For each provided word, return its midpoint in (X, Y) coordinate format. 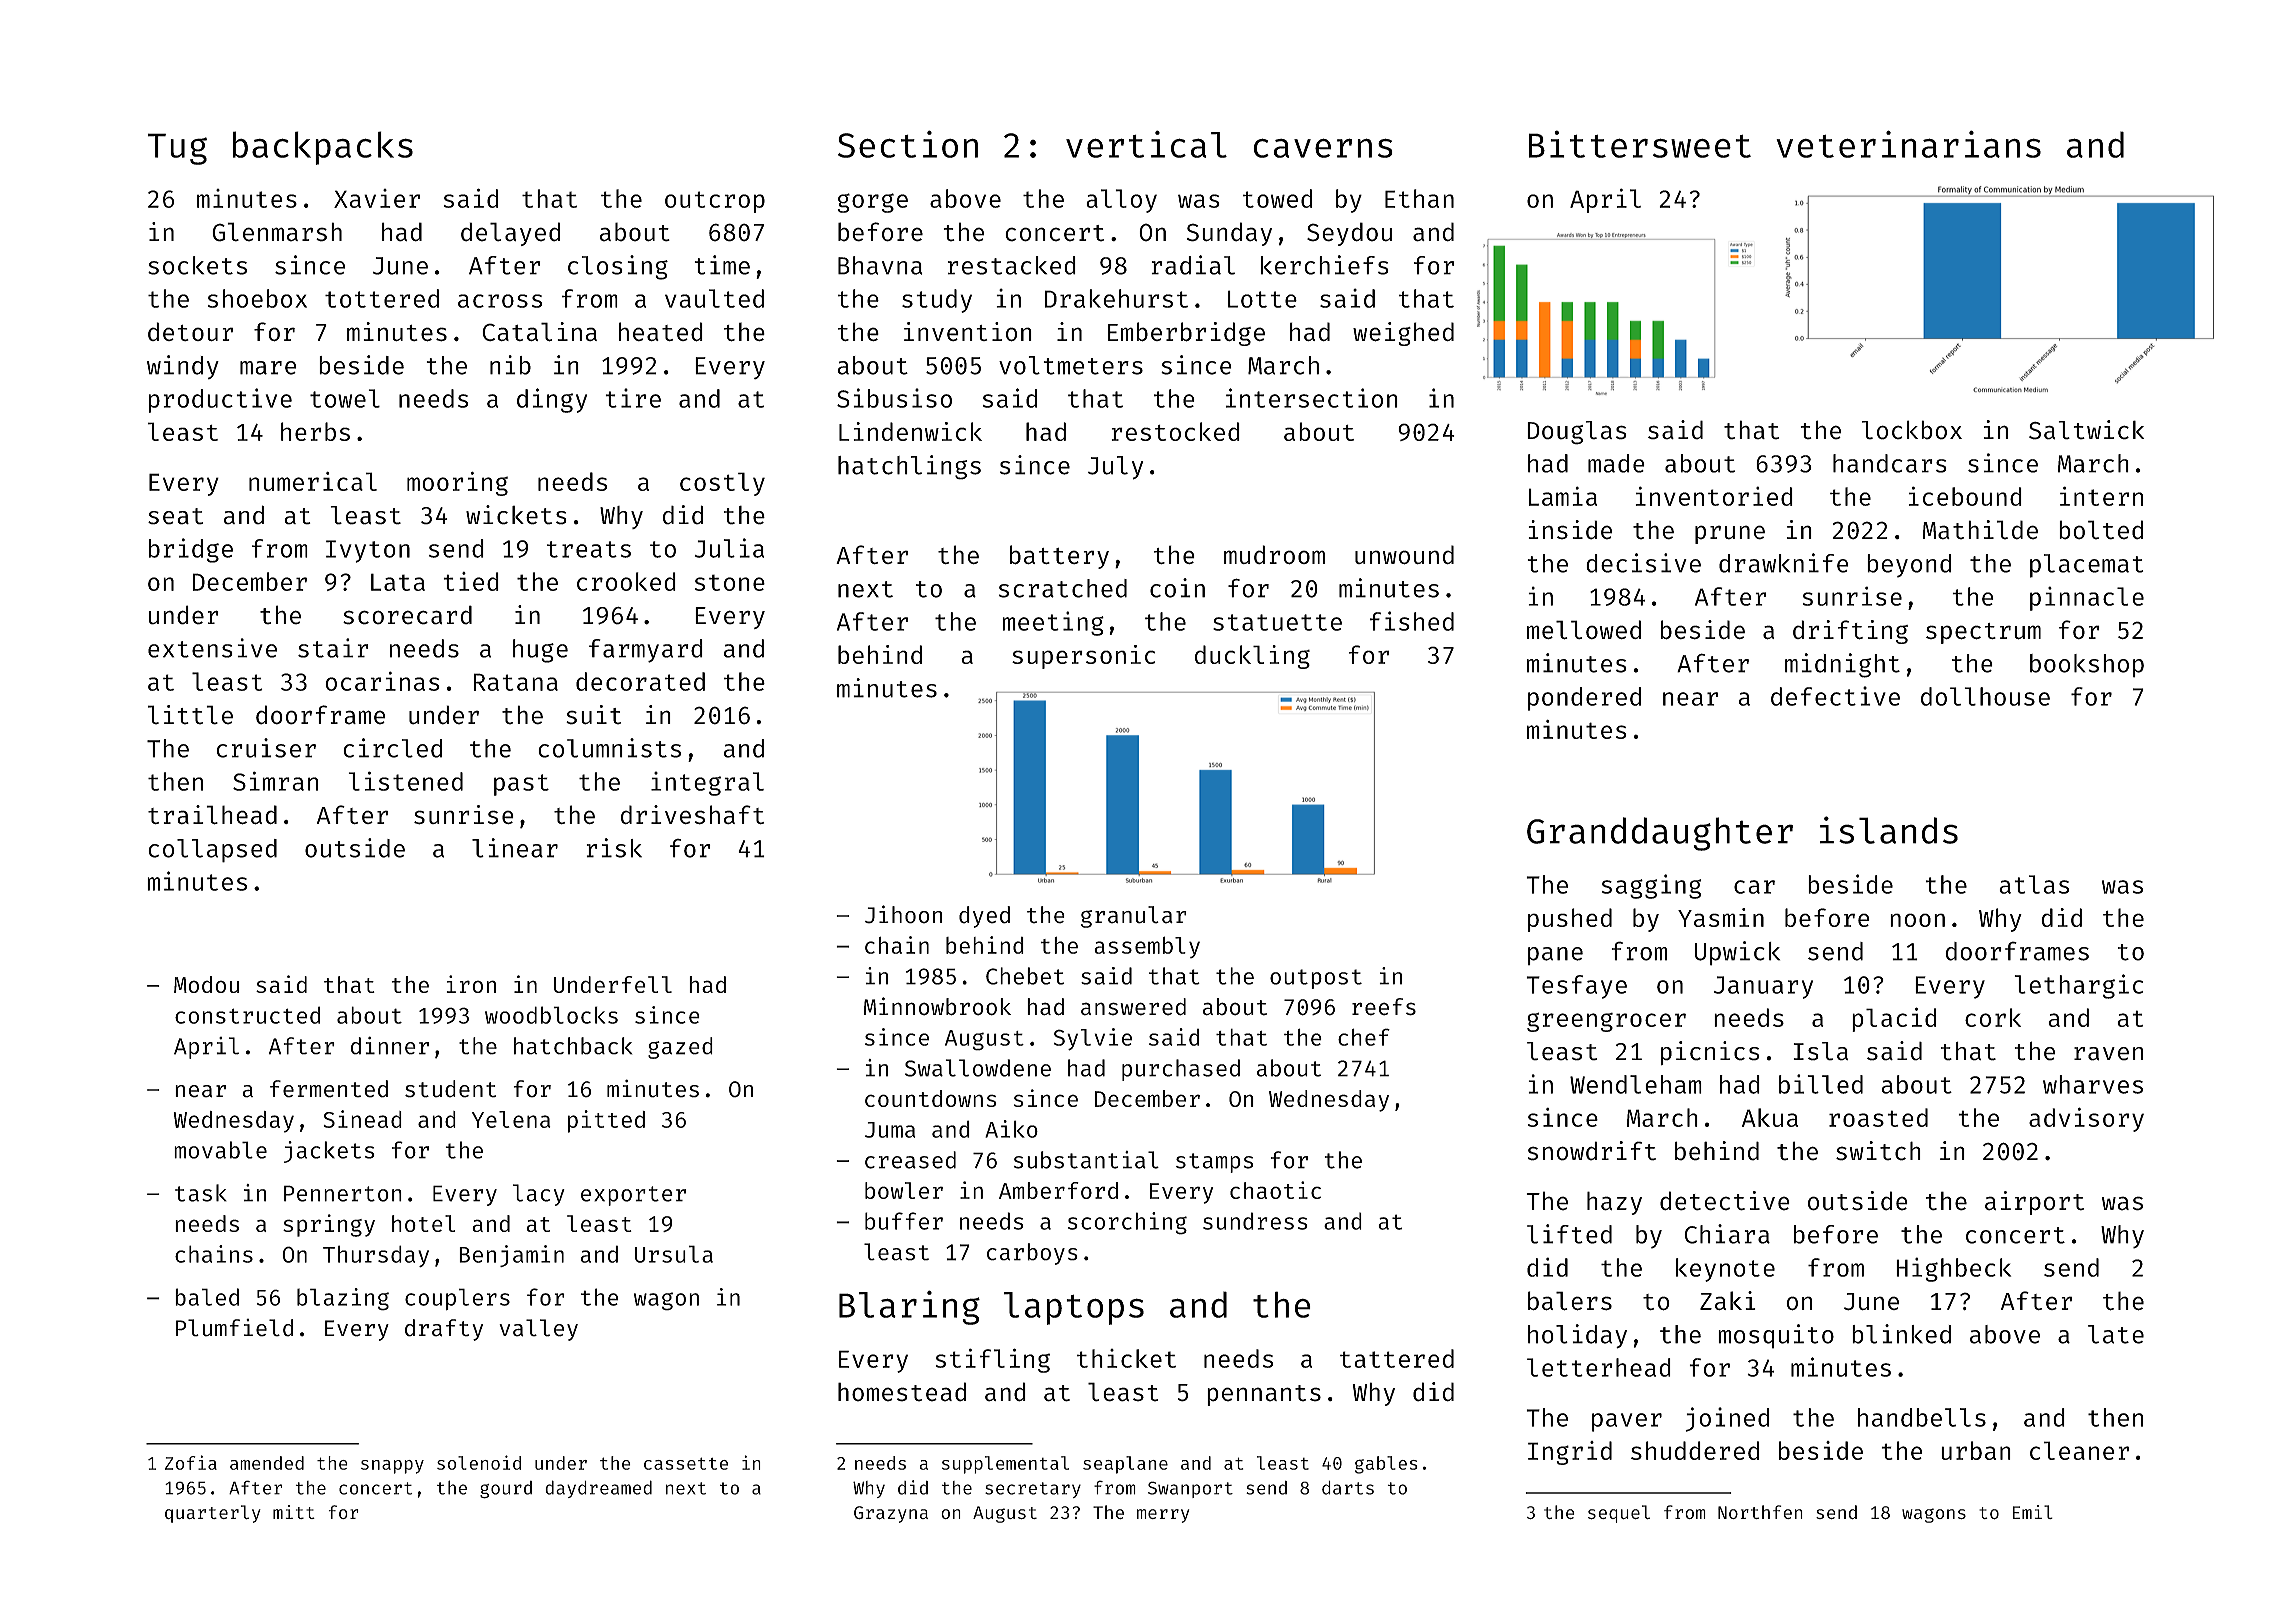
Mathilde (1980, 530)
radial (1193, 265)
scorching (1127, 1223)
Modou (206, 984)
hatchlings (909, 467)
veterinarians (1908, 144)
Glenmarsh (277, 232)
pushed (1570, 920)
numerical (313, 481)
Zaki (1728, 1300)
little (190, 715)
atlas (2034, 884)
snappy (392, 1467)
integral (707, 783)
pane (1555, 956)
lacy (539, 1195)
